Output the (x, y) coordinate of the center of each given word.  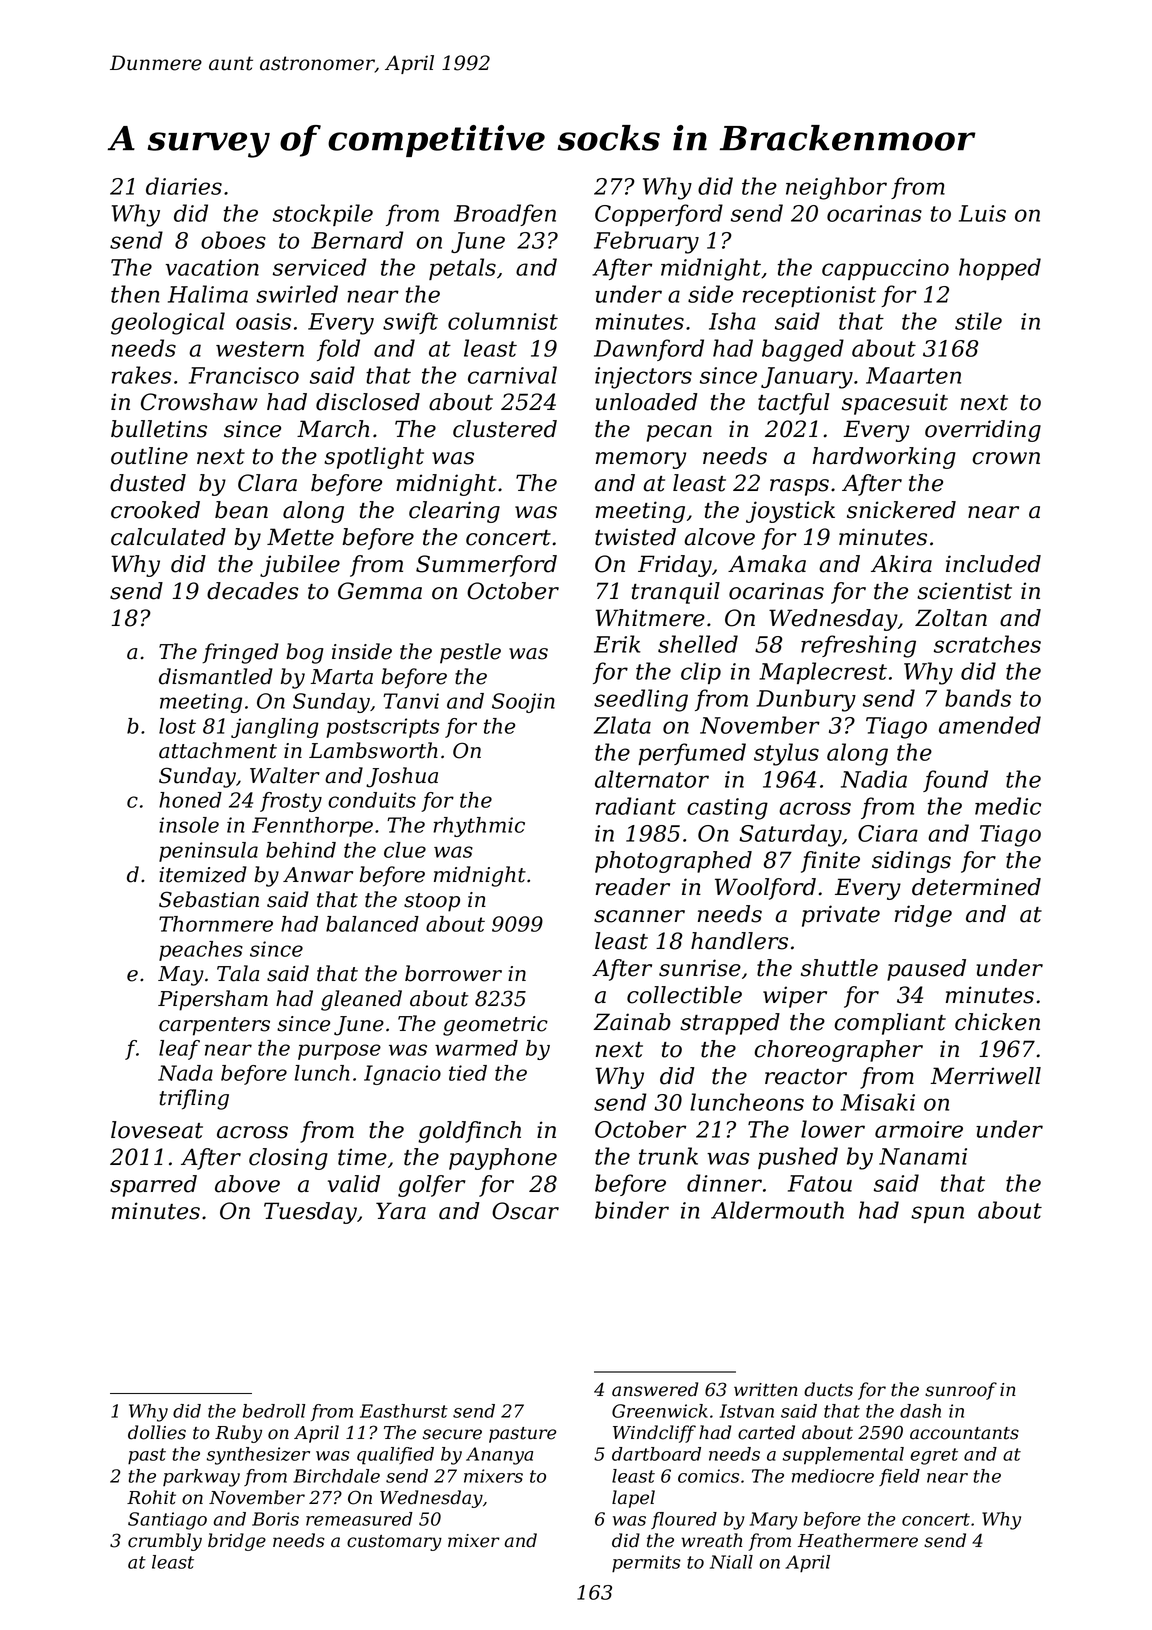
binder (632, 1210)
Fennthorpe (312, 827)
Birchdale (336, 1476)
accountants (964, 1433)
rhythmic (479, 827)
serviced (320, 267)
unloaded (647, 402)
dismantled (216, 676)
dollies (157, 1432)
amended (990, 725)
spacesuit (895, 404)
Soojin (523, 703)
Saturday (790, 835)
